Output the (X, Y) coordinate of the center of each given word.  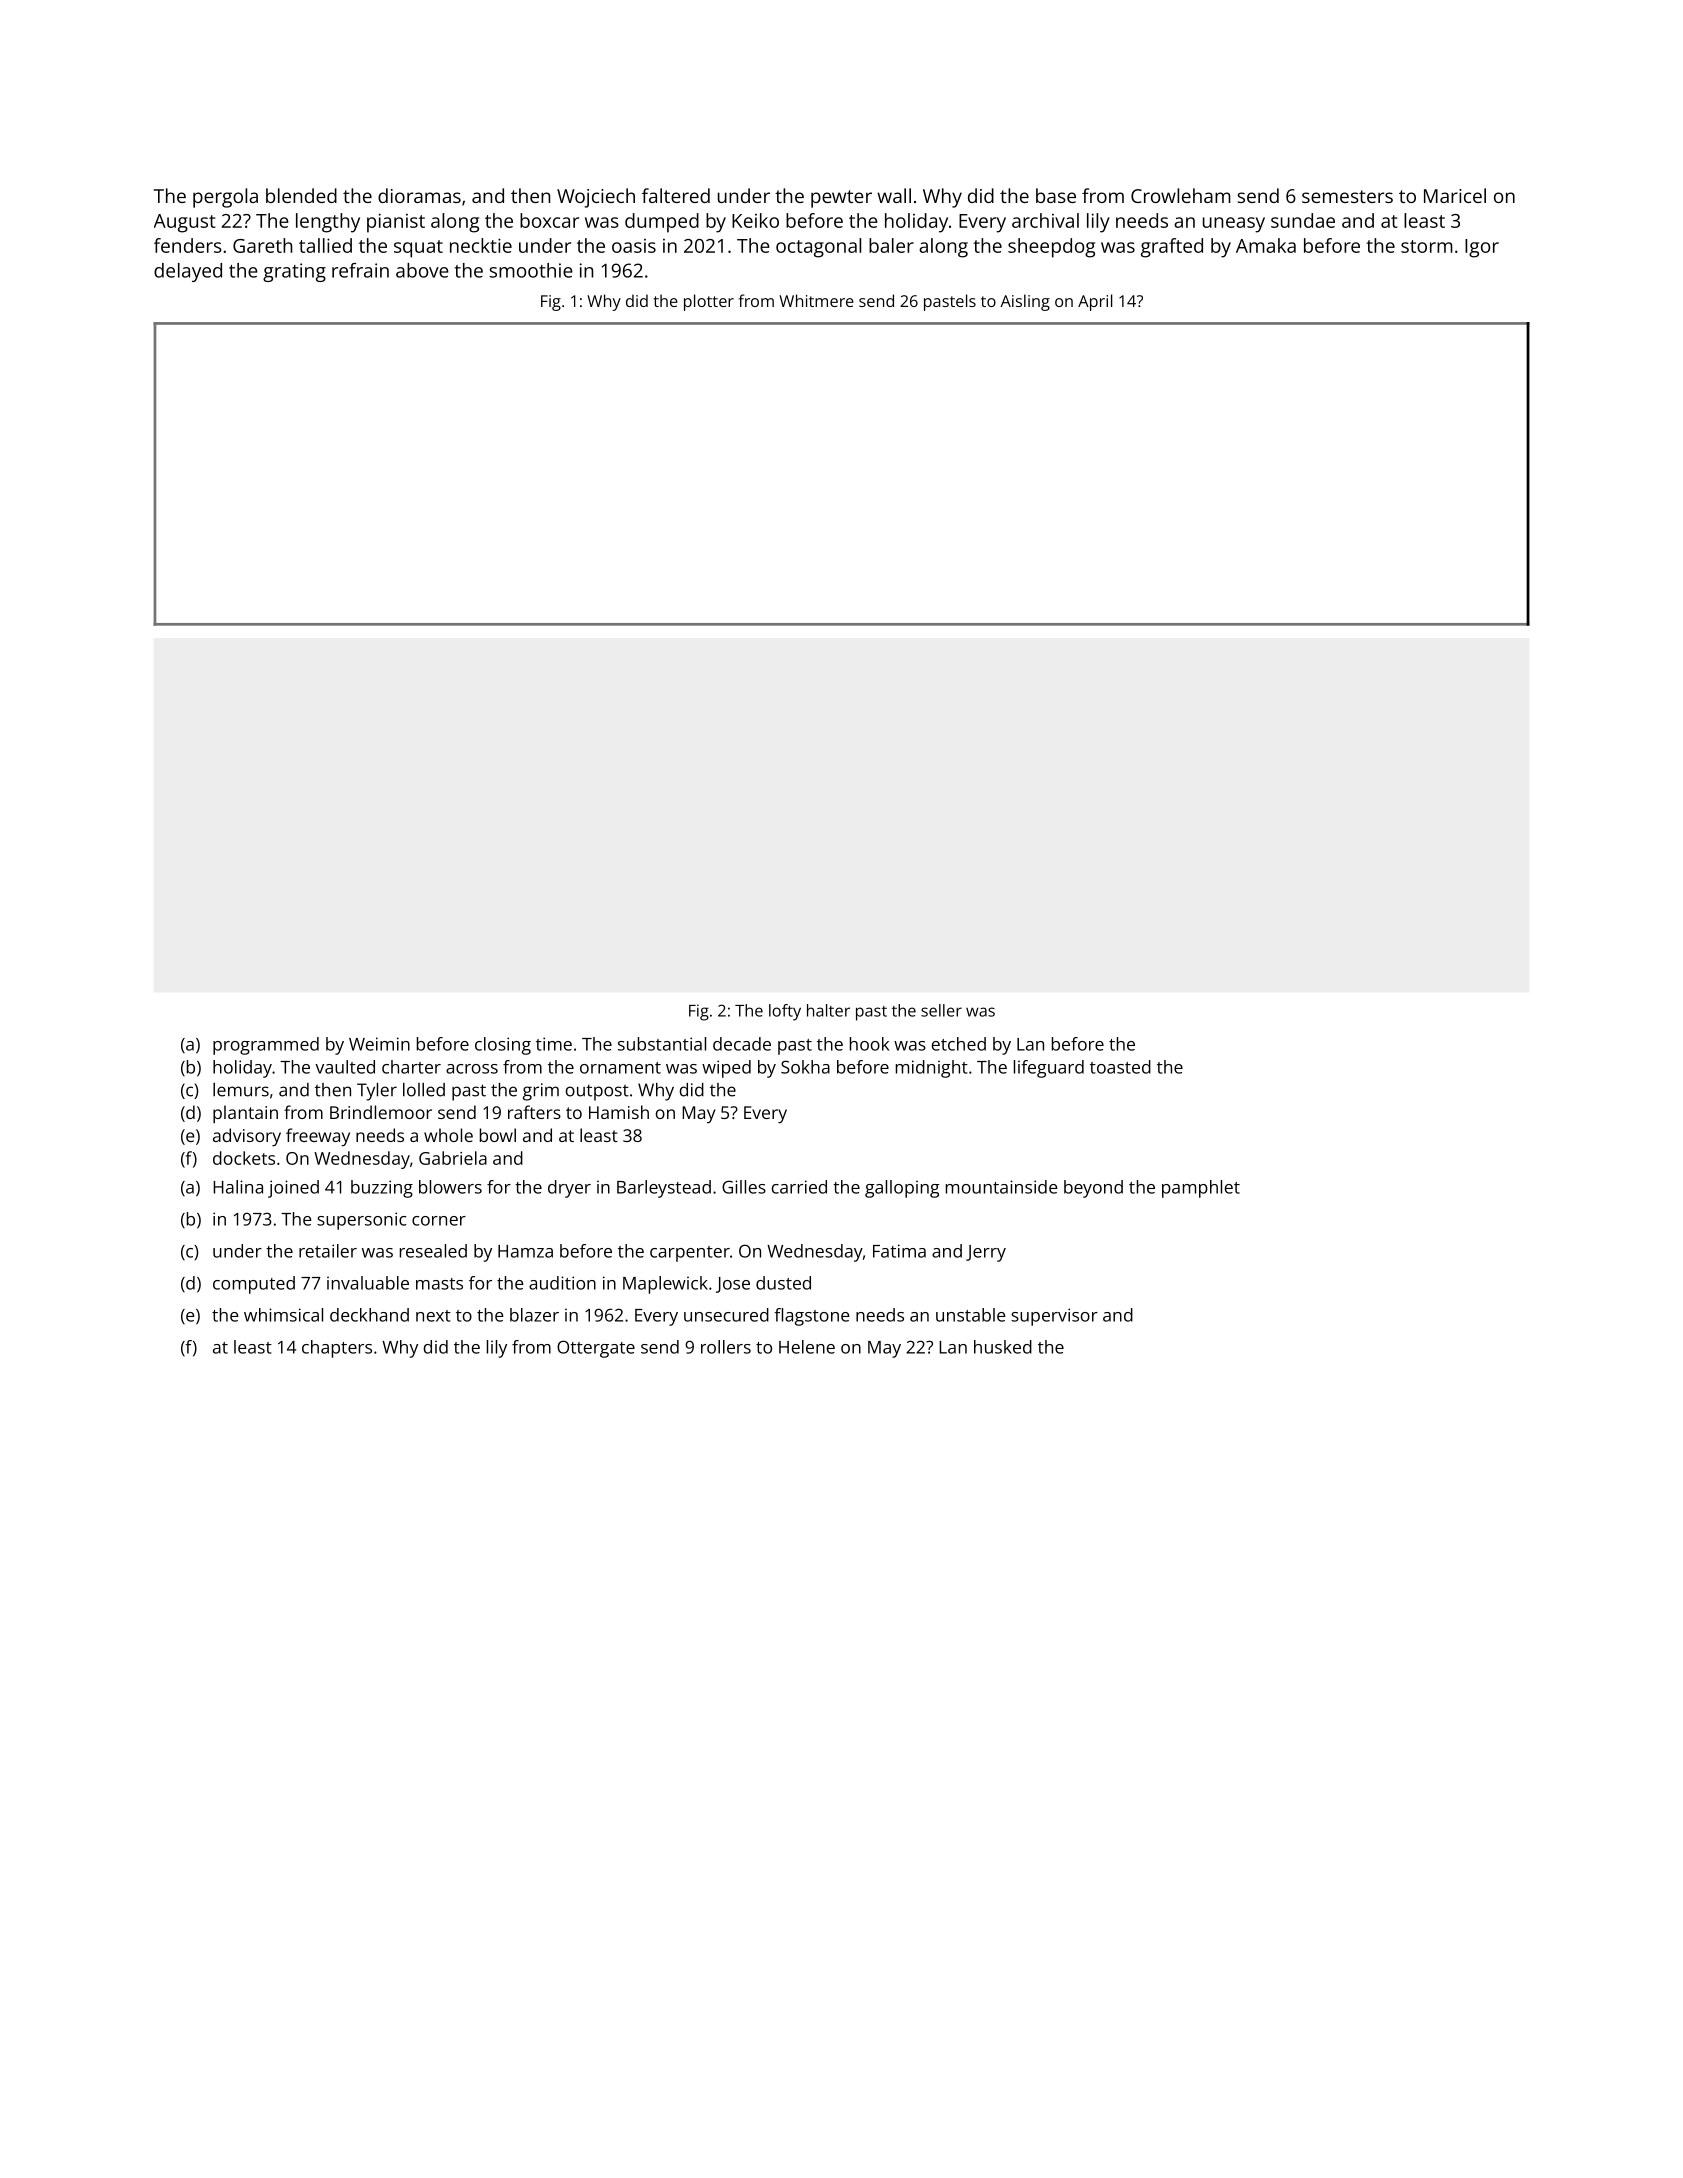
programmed (266, 1046)
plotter (709, 302)
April (1095, 302)
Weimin (379, 1044)
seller (941, 1010)
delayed (188, 272)
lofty (785, 1012)
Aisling (1025, 302)
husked (1003, 1347)
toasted (1120, 1067)
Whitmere (816, 300)
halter (828, 1010)
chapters (337, 1349)
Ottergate (596, 1349)
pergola (225, 198)
